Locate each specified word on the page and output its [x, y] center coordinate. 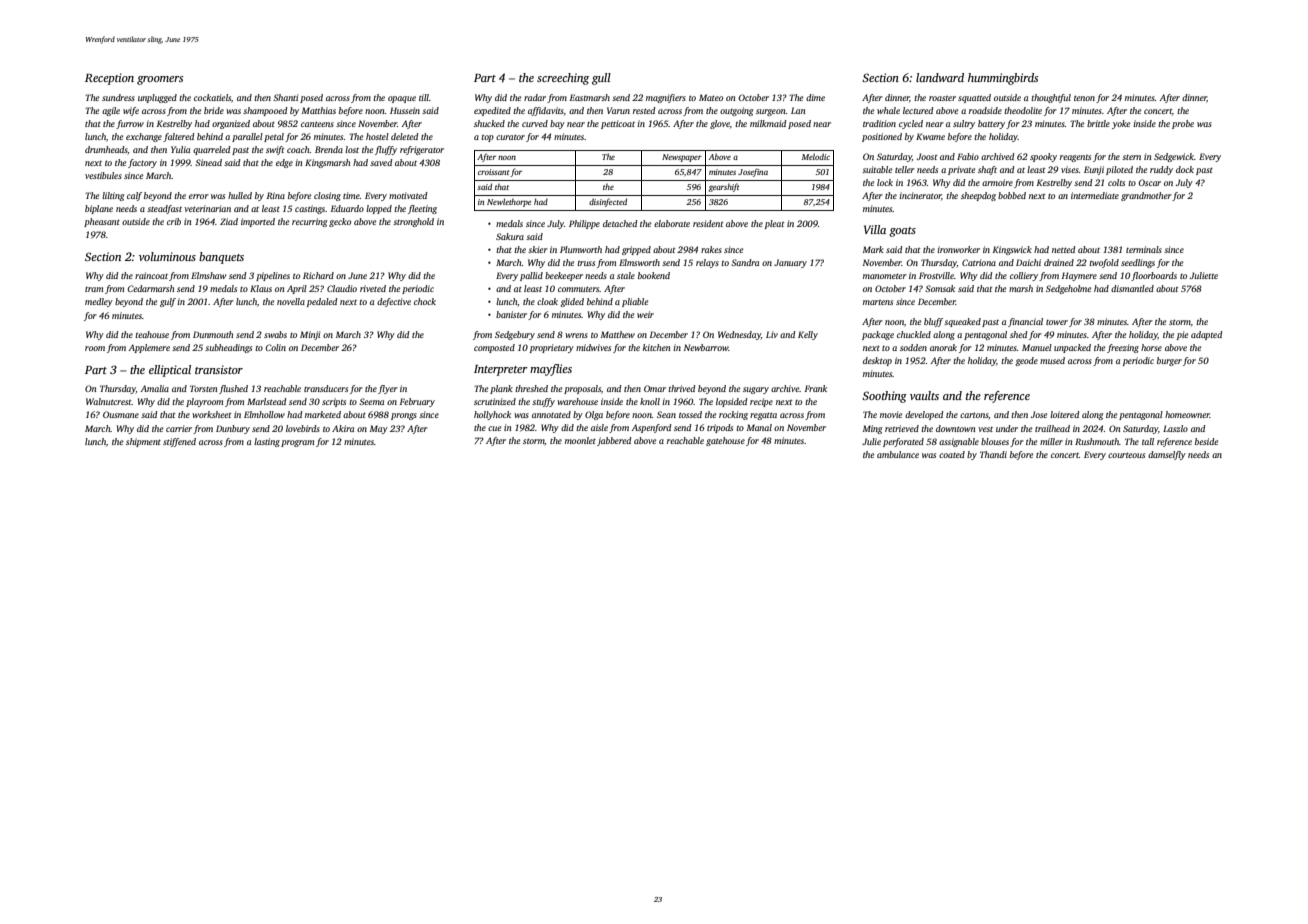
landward [940, 77]
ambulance [898, 454]
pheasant [102, 222]
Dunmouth [213, 334]
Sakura [510, 236]
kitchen [656, 347]
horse [1151, 347]
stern [1131, 157]
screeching [563, 79]
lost [352, 149]
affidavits [546, 111]
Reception [109, 79]
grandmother [1146, 196]
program [297, 443]
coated [952, 454]
